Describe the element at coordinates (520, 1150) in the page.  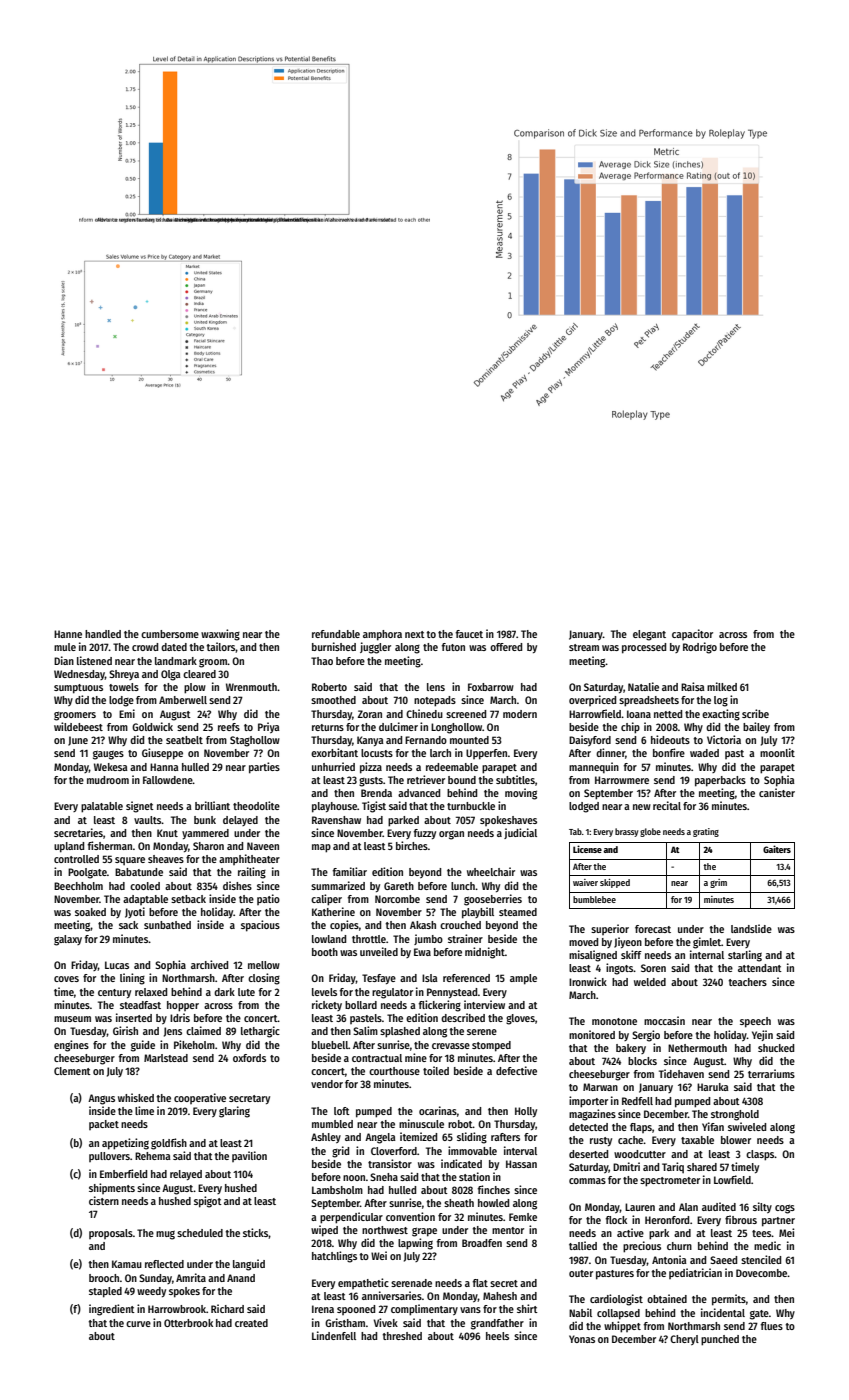
I see `interval` at that location.
